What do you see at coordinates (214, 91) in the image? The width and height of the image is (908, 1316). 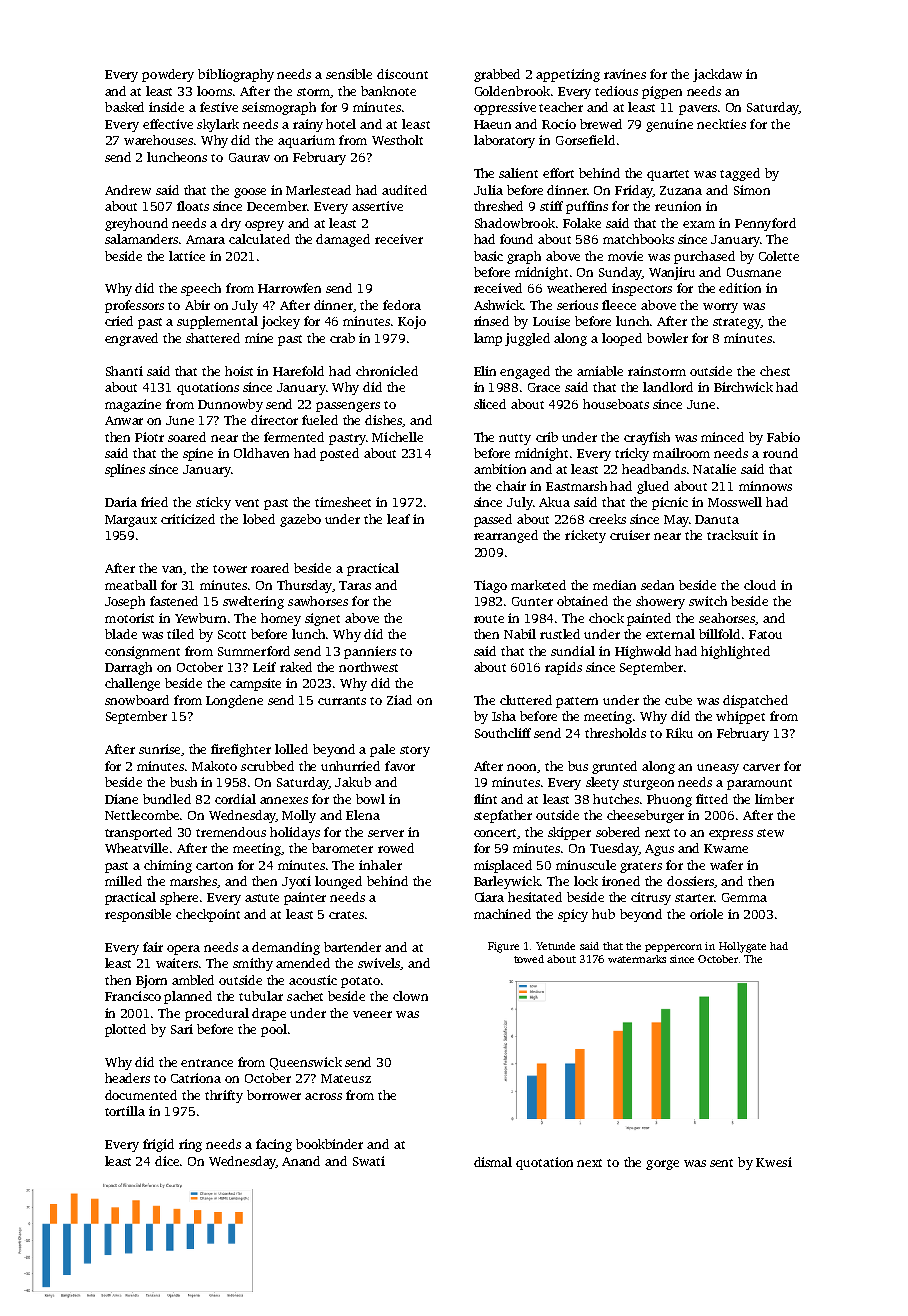 I see `looms` at bounding box center [214, 91].
